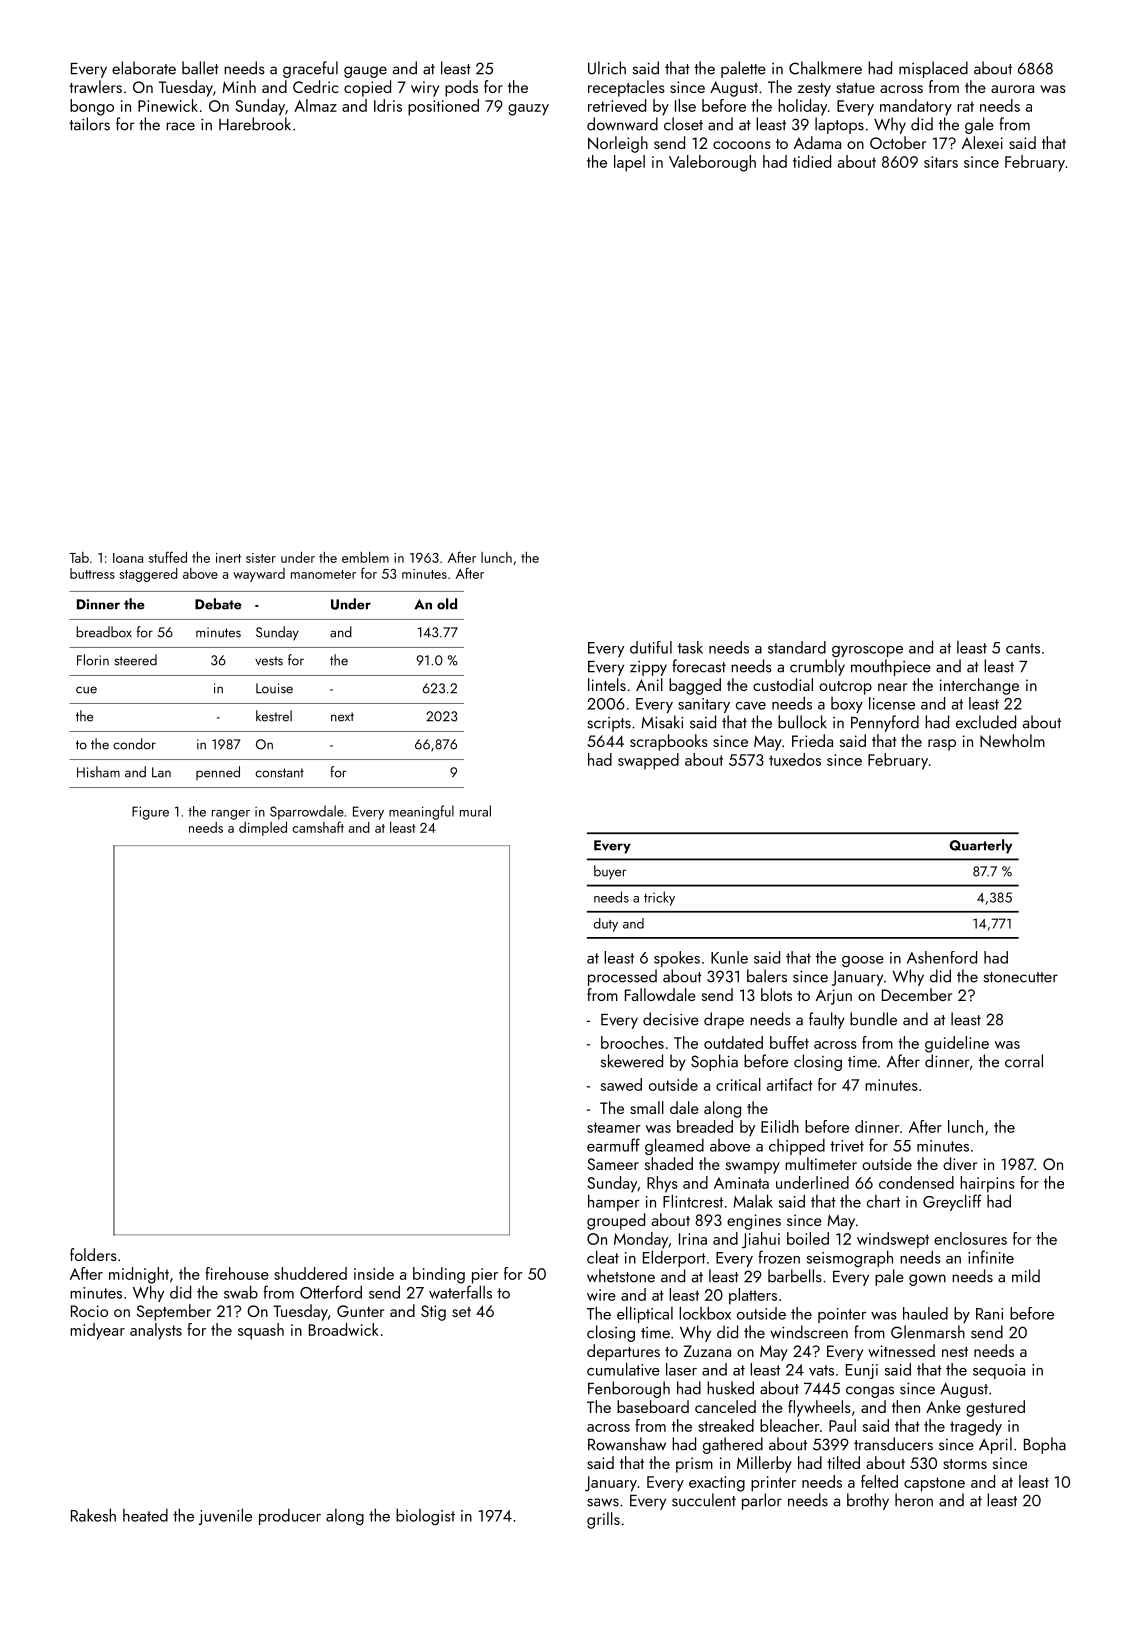  What do you see at coordinates (274, 688) in the screenshot?
I see `Louise` at bounding box center [274, 688].
